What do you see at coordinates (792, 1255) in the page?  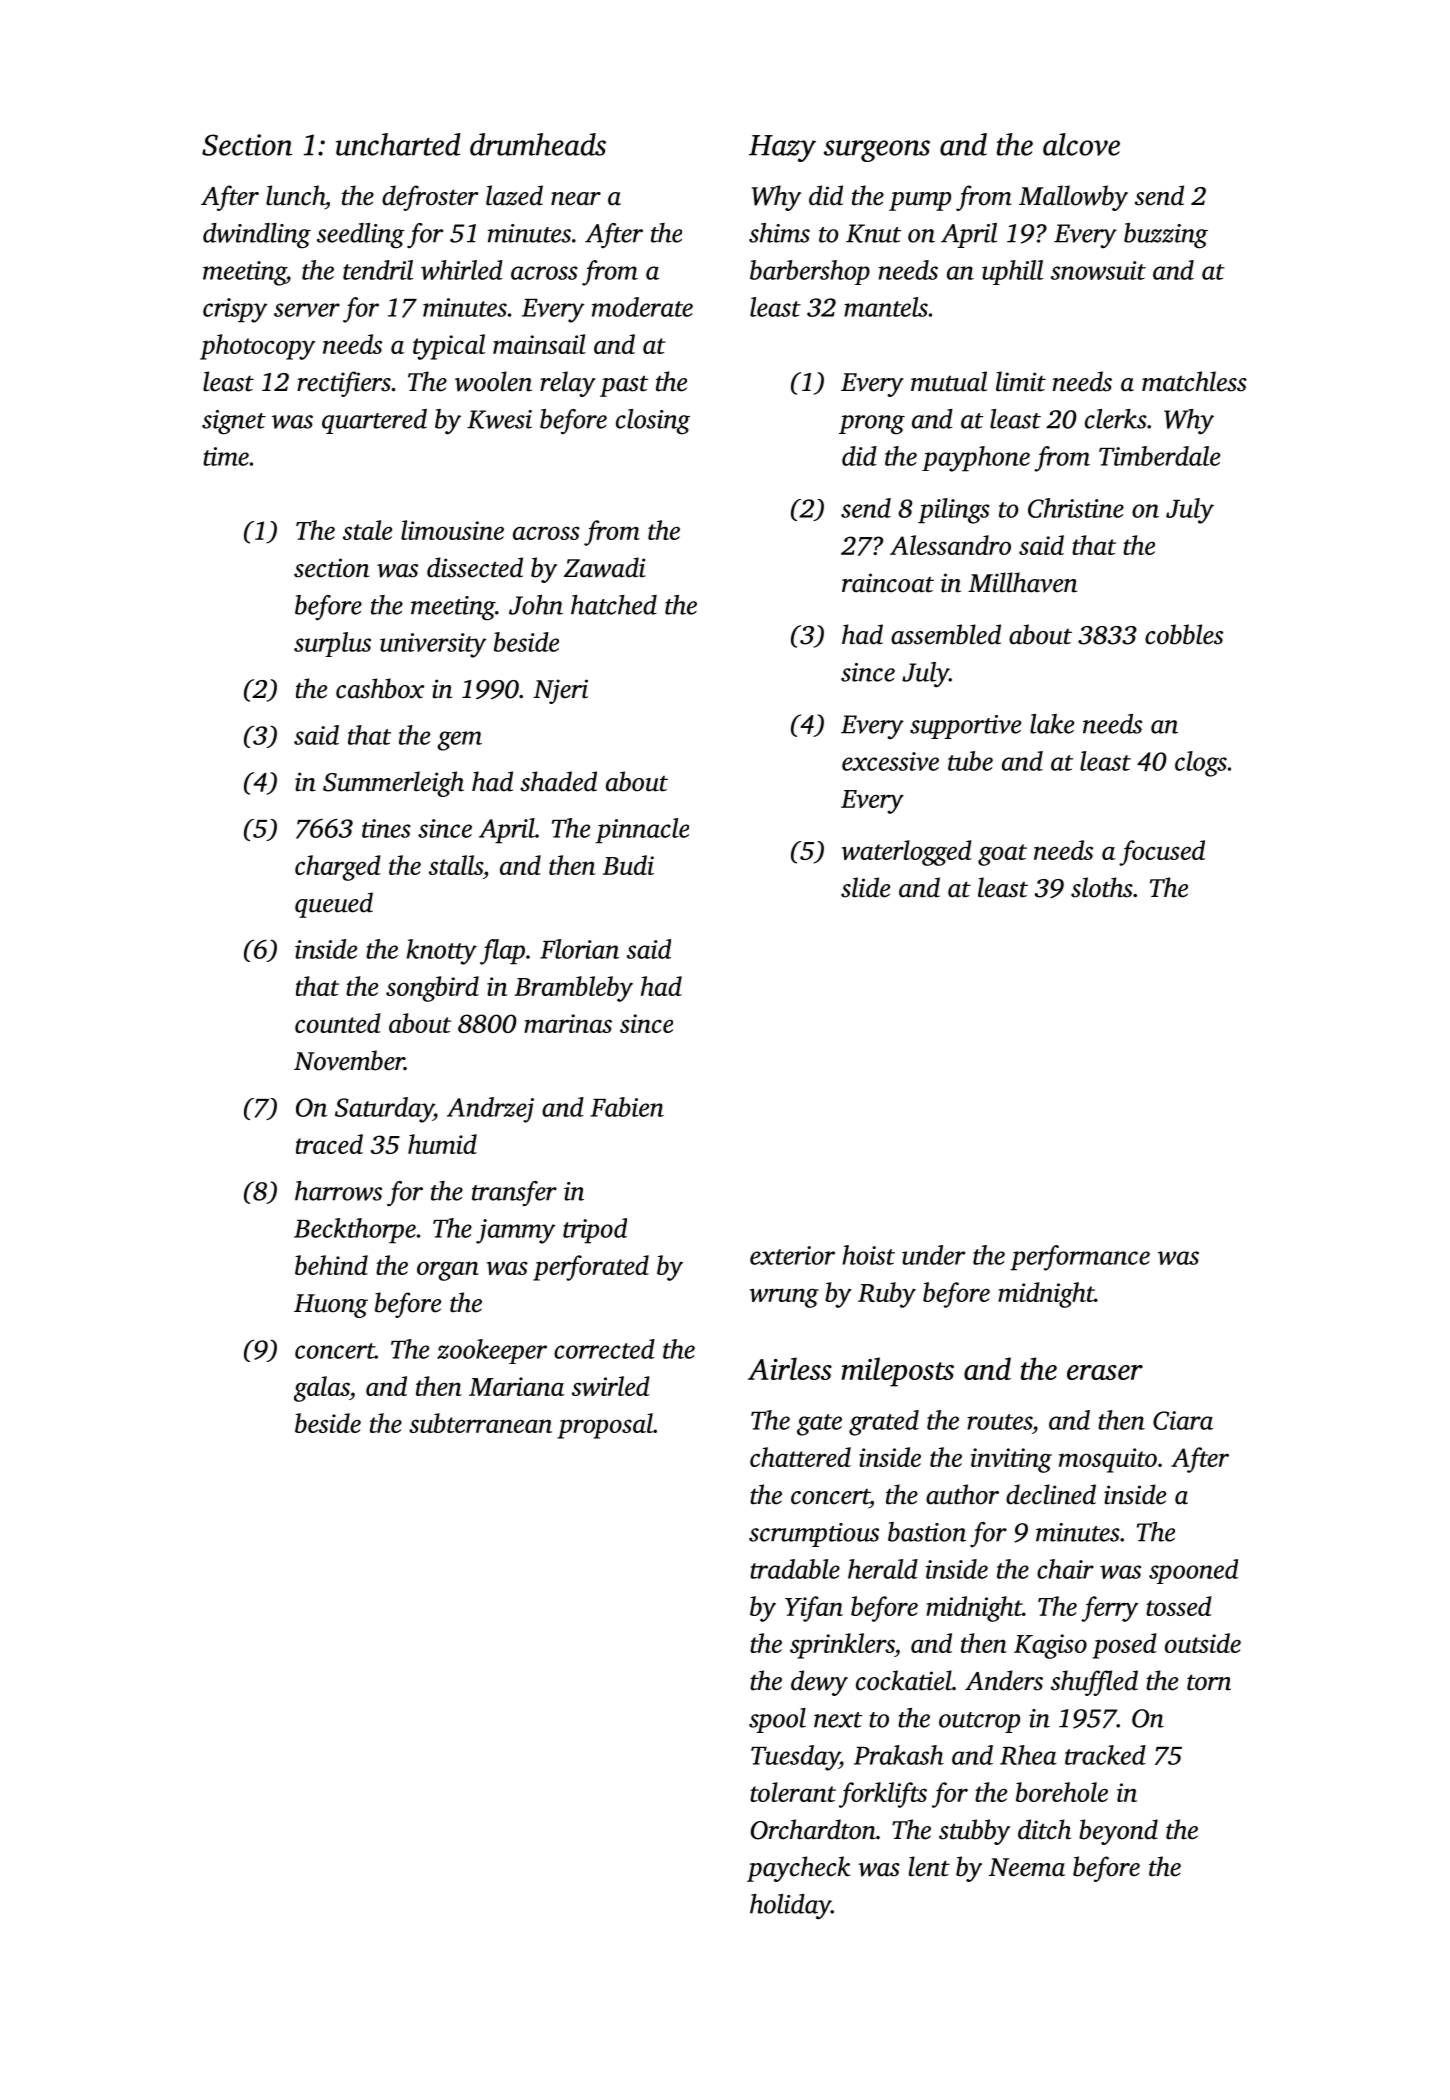 I see `exterior` at bounding box center [792, 1255].
